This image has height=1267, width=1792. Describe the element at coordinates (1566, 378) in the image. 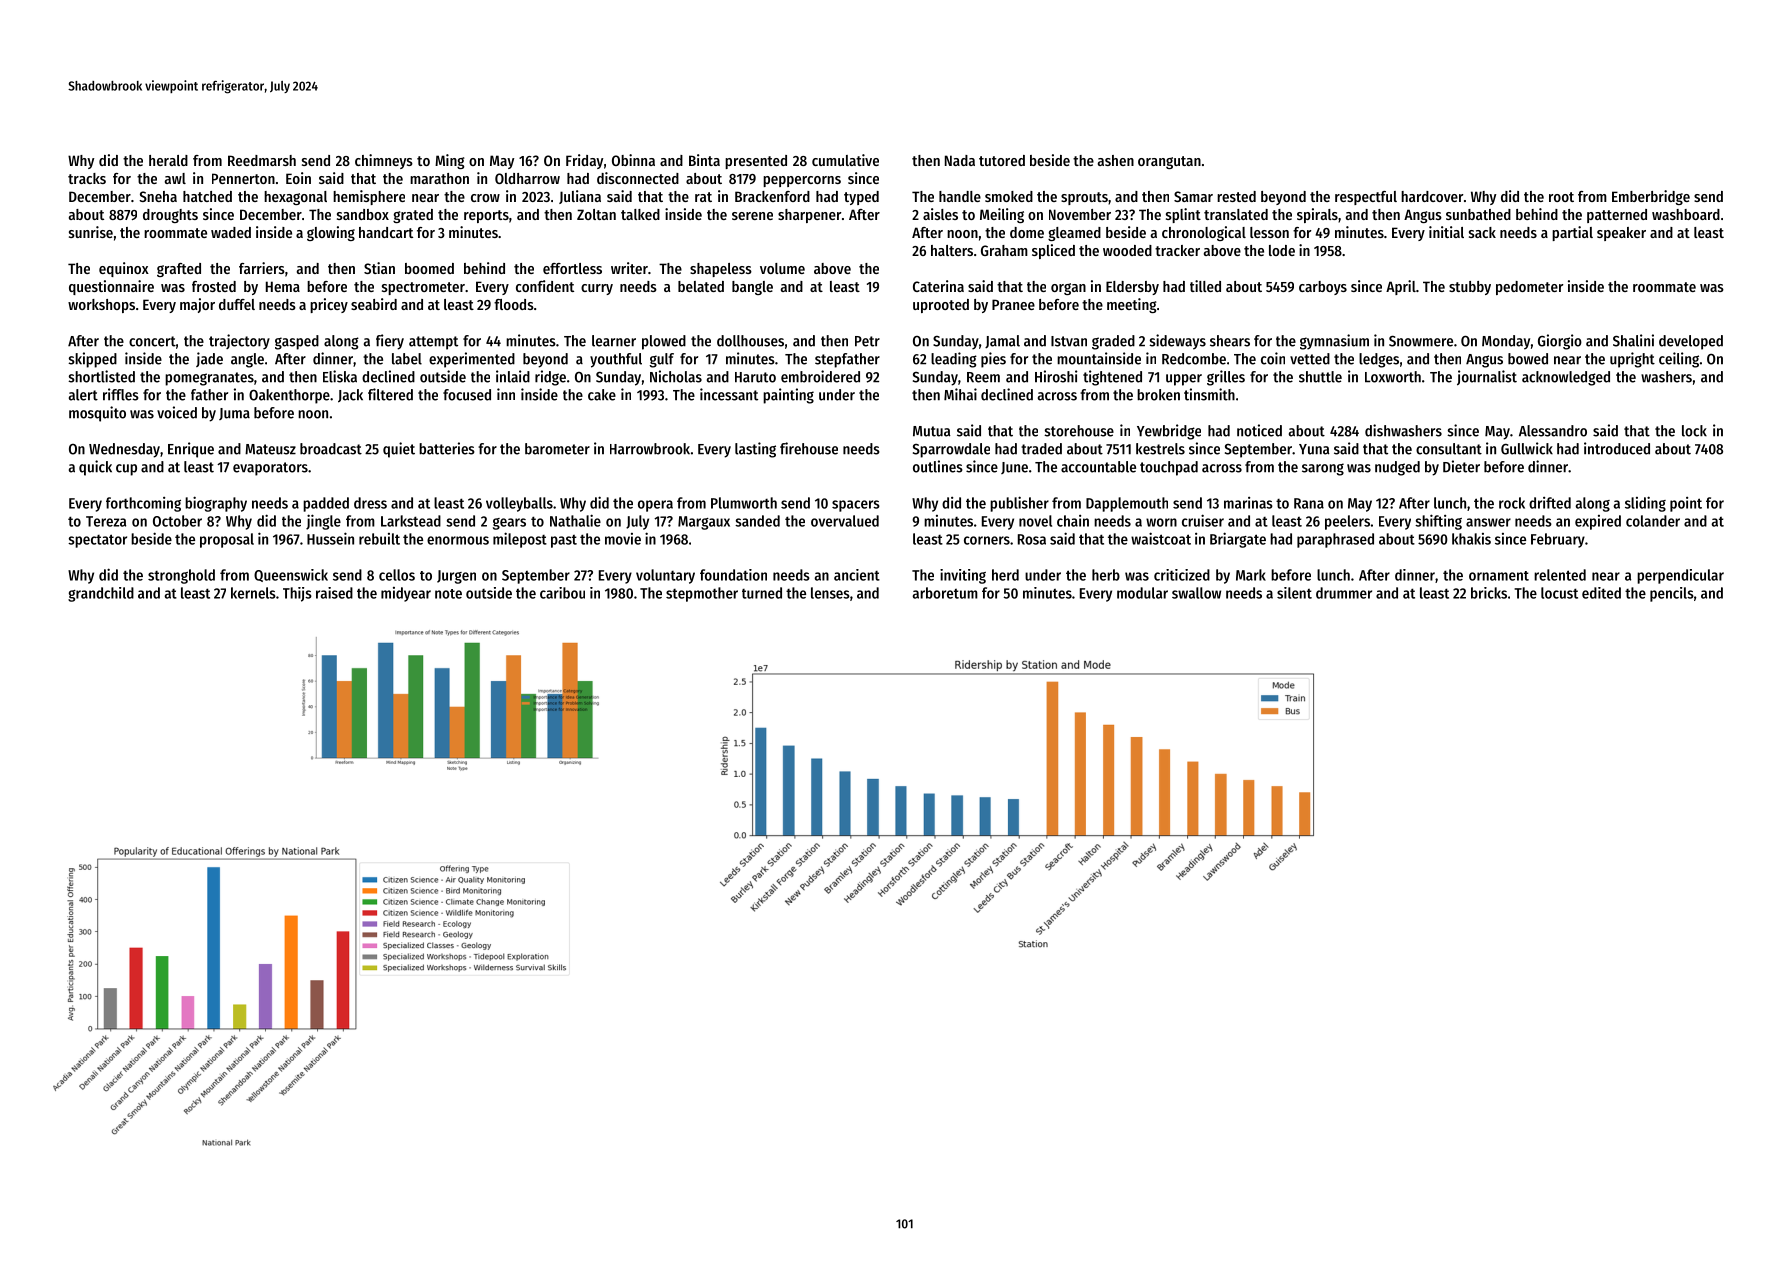

I see `acknowledged` at that location.
